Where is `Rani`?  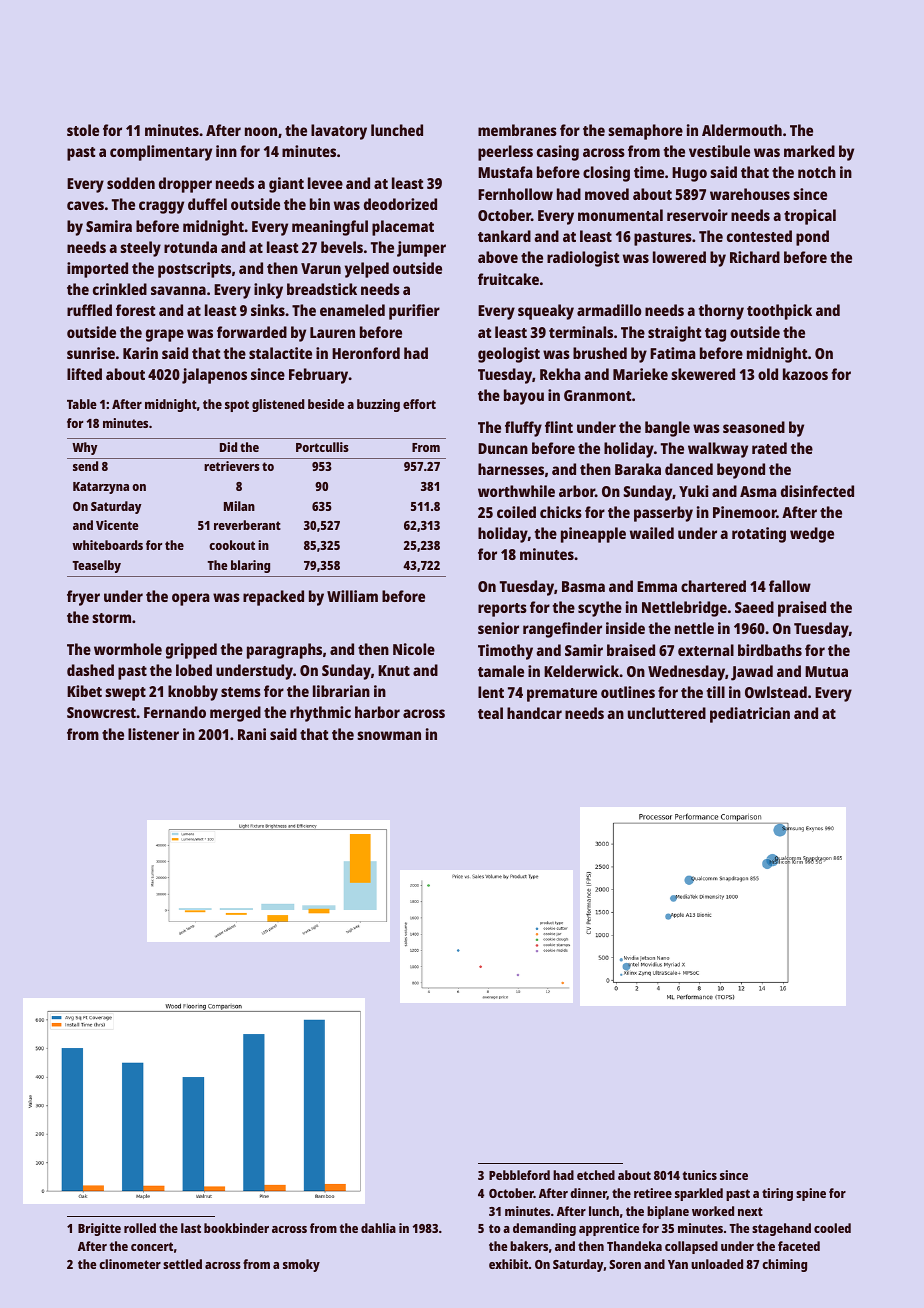 Rani is located at coordinates (252, 734).
